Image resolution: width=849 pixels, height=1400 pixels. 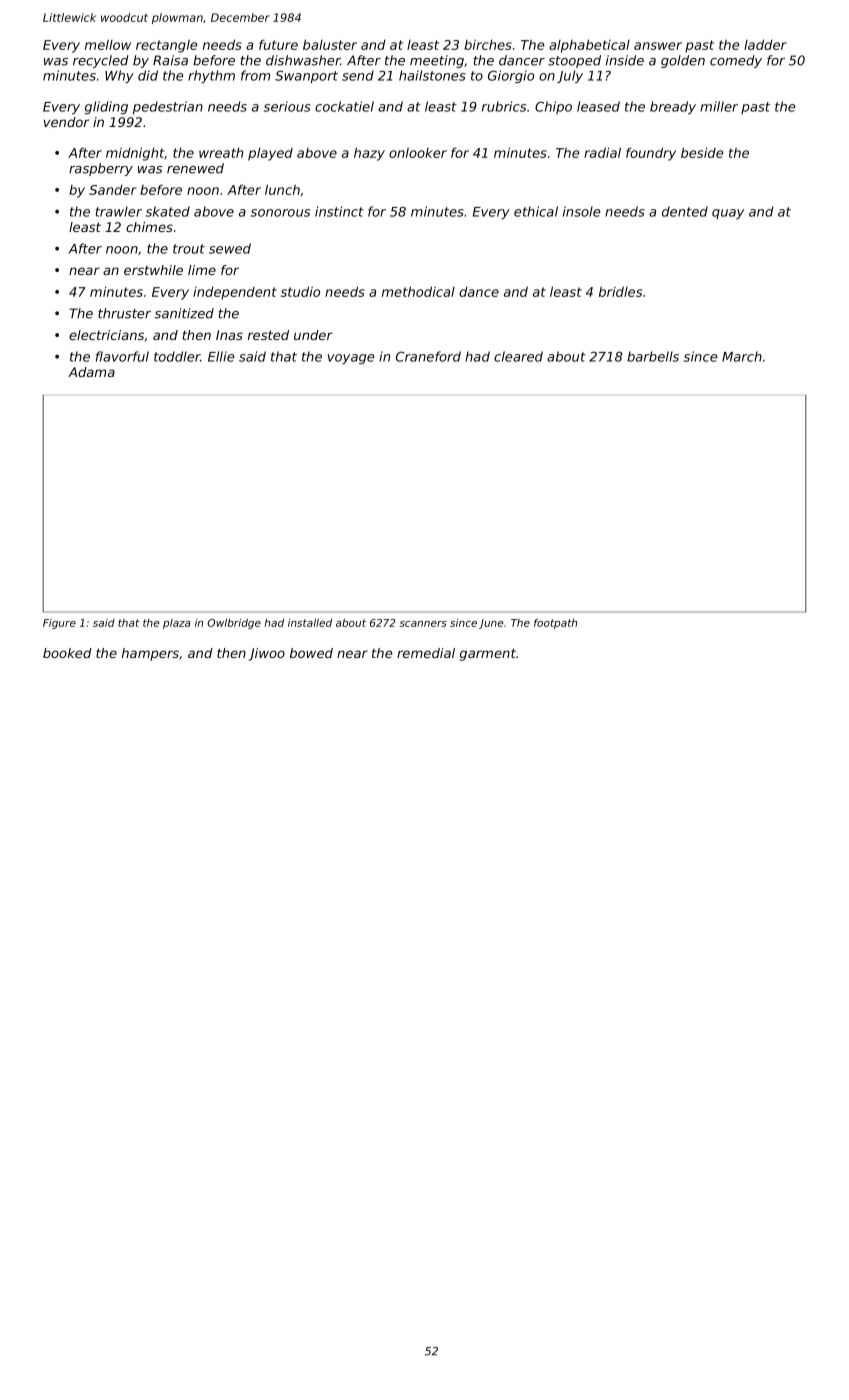 I want to click on installed, so click(x=310, y=623).
